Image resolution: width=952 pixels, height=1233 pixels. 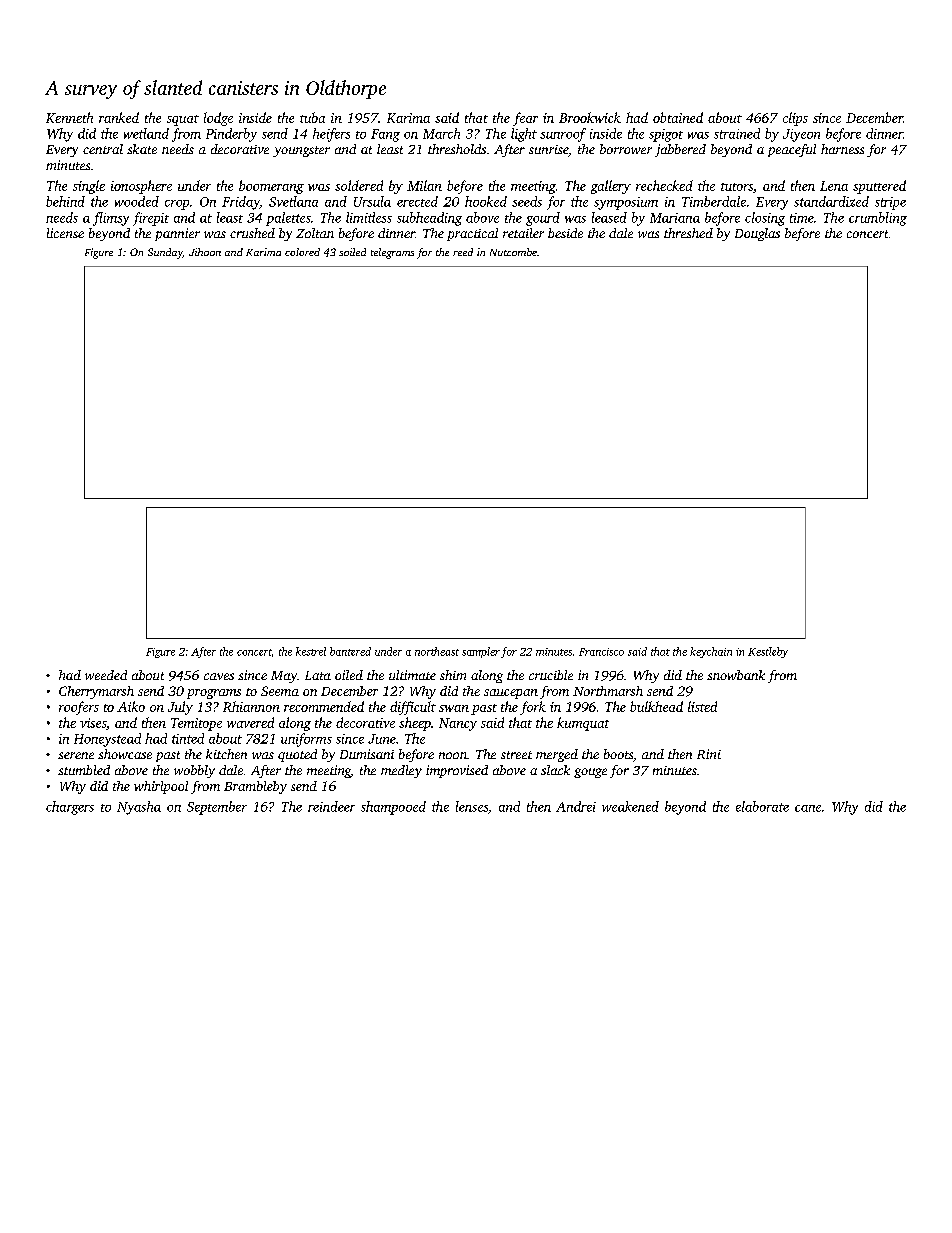 What do you see at coordinates (392, 253) in the image?
I see `telegrams` at bounding box center [392, 253].
